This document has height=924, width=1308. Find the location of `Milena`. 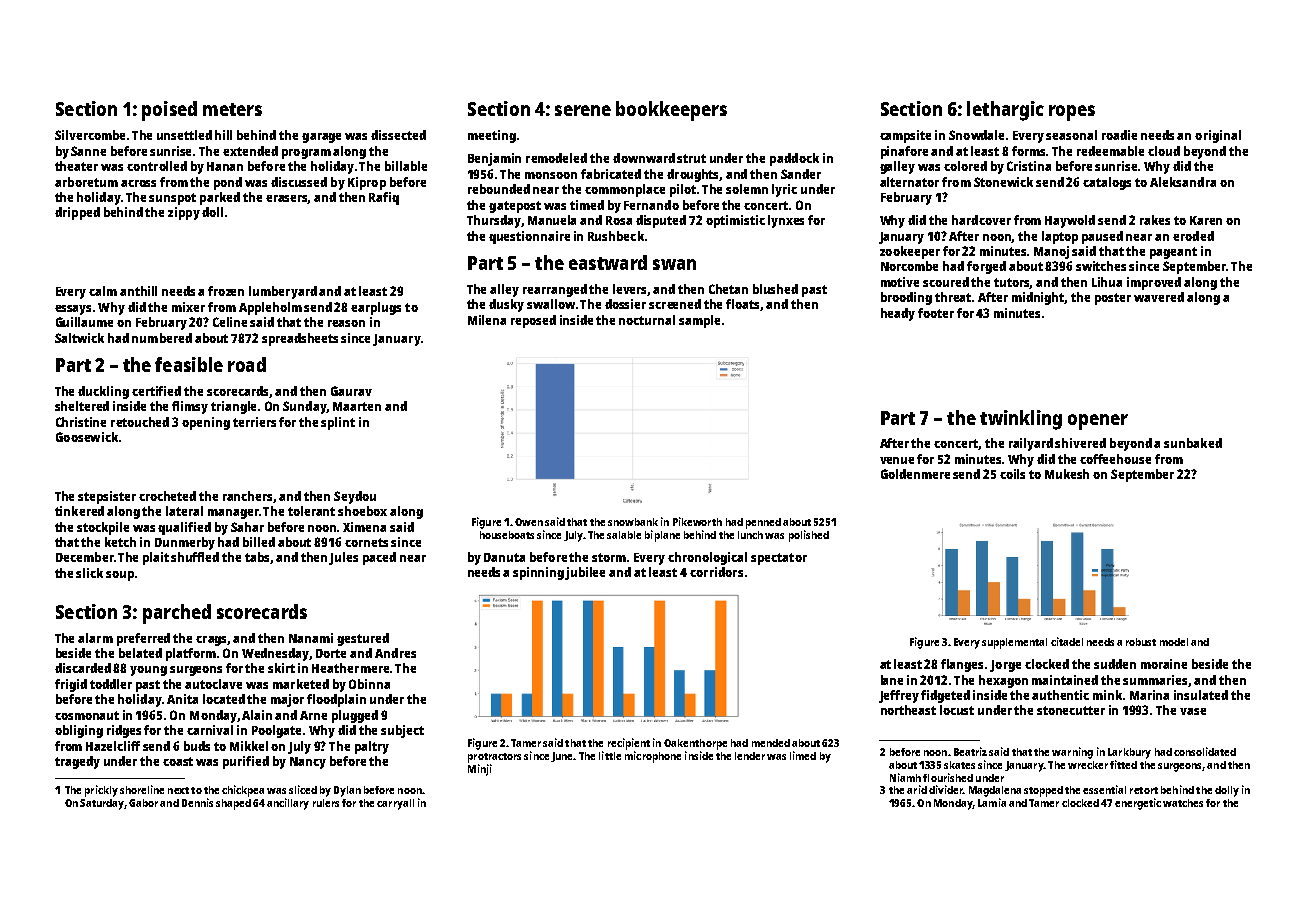

Milena is located at coordinates (487, 320).
